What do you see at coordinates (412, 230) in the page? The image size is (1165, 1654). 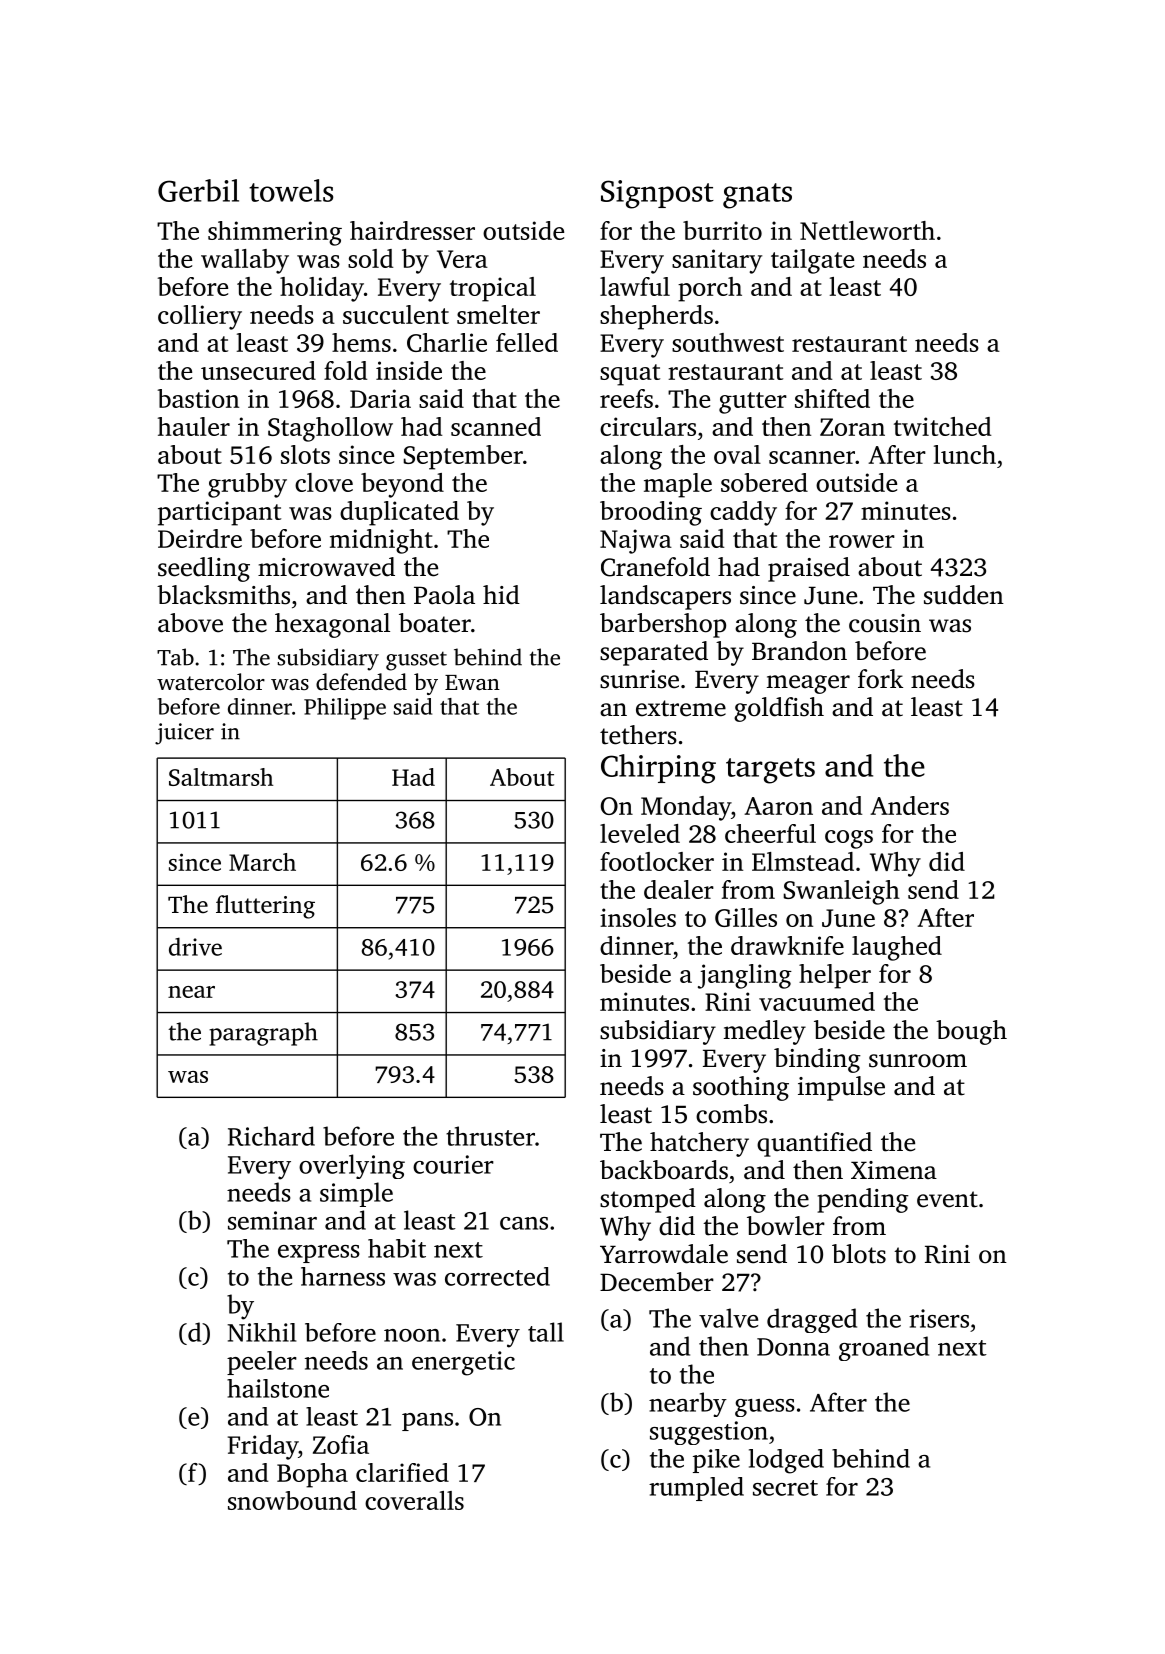 I see `hairdresser` at bounding box center [412, 230].
